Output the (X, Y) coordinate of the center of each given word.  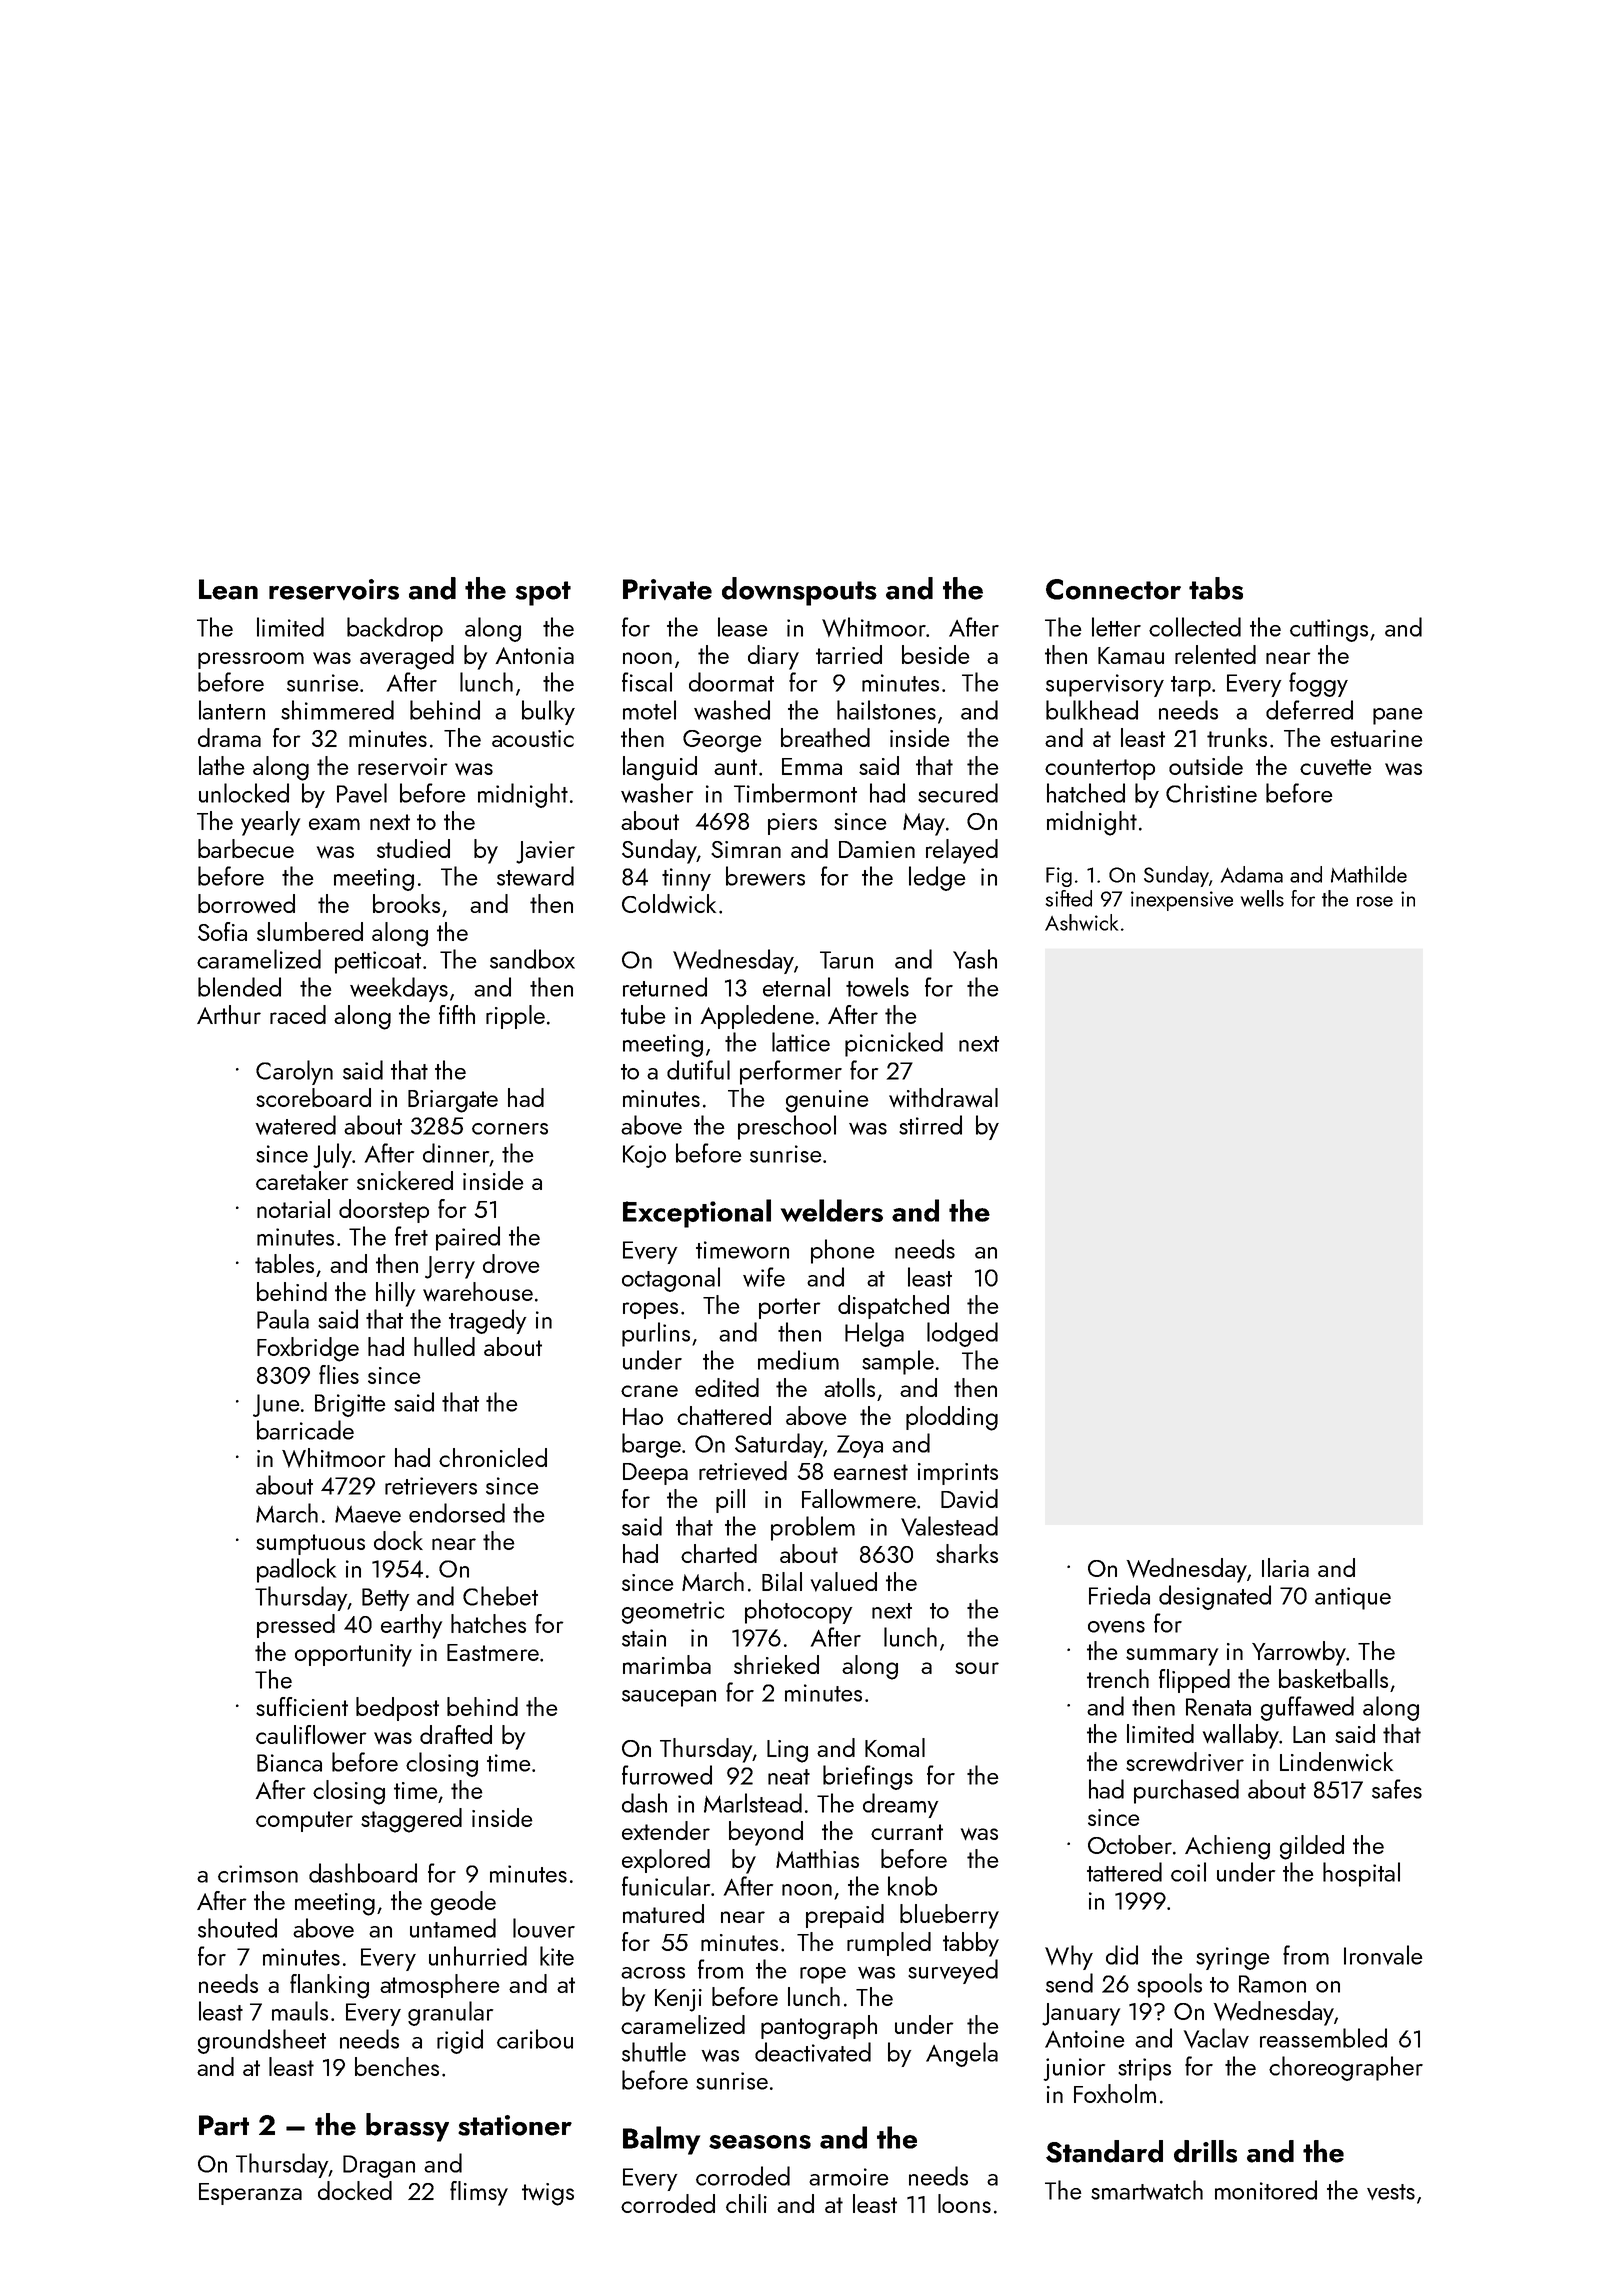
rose (1375, 901)
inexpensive (1182, 901)
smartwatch (1147, 2190)
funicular (666, 1886)
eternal (796, 987)
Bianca (289, 1763)
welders (832, 1210)
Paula (283, 1319)
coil (1188, 1872)
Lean (228, 589)
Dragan (379, 2166)
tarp (1191, 686)
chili (746, 2203)
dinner (456, 1153)
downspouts (799, 591)
